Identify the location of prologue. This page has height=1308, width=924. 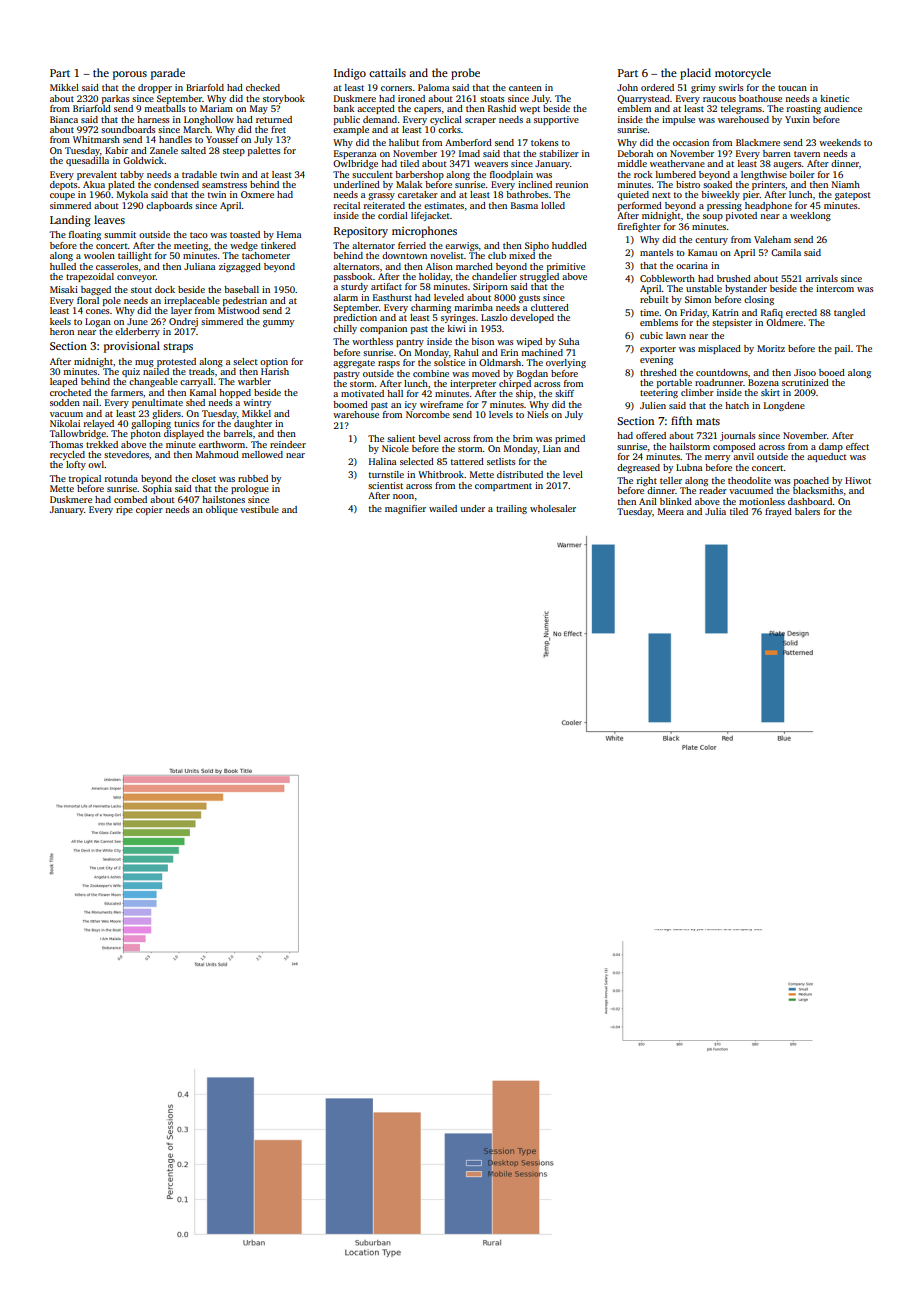
(250, 489).
